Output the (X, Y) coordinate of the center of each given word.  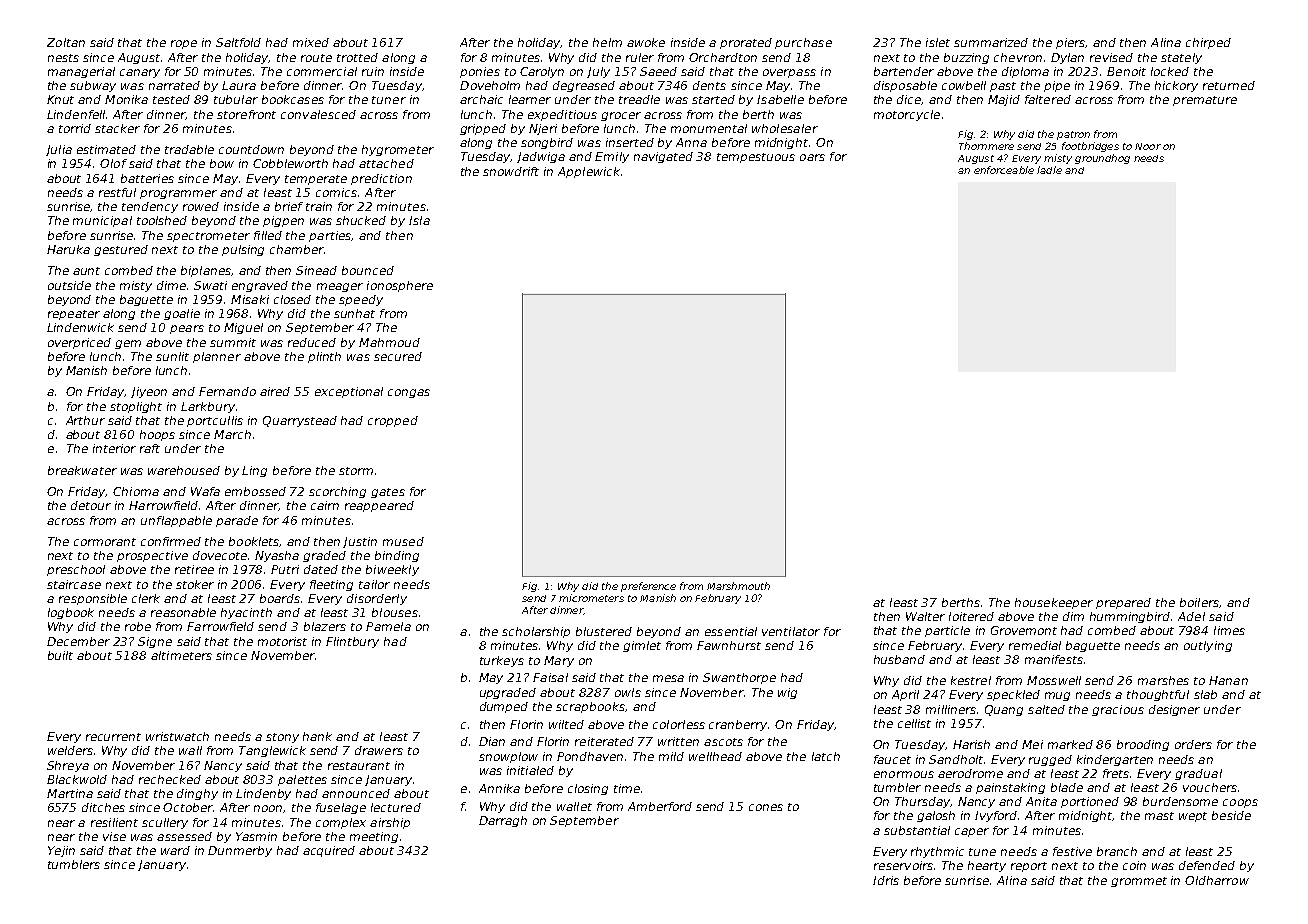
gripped (483, 129)
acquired (329, 851)
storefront (246, 114)
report (1029, 867)
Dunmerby (240, 851)
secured (398, 356)
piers (1071, 43)
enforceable (1004, 170)
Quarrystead (300, 421)
